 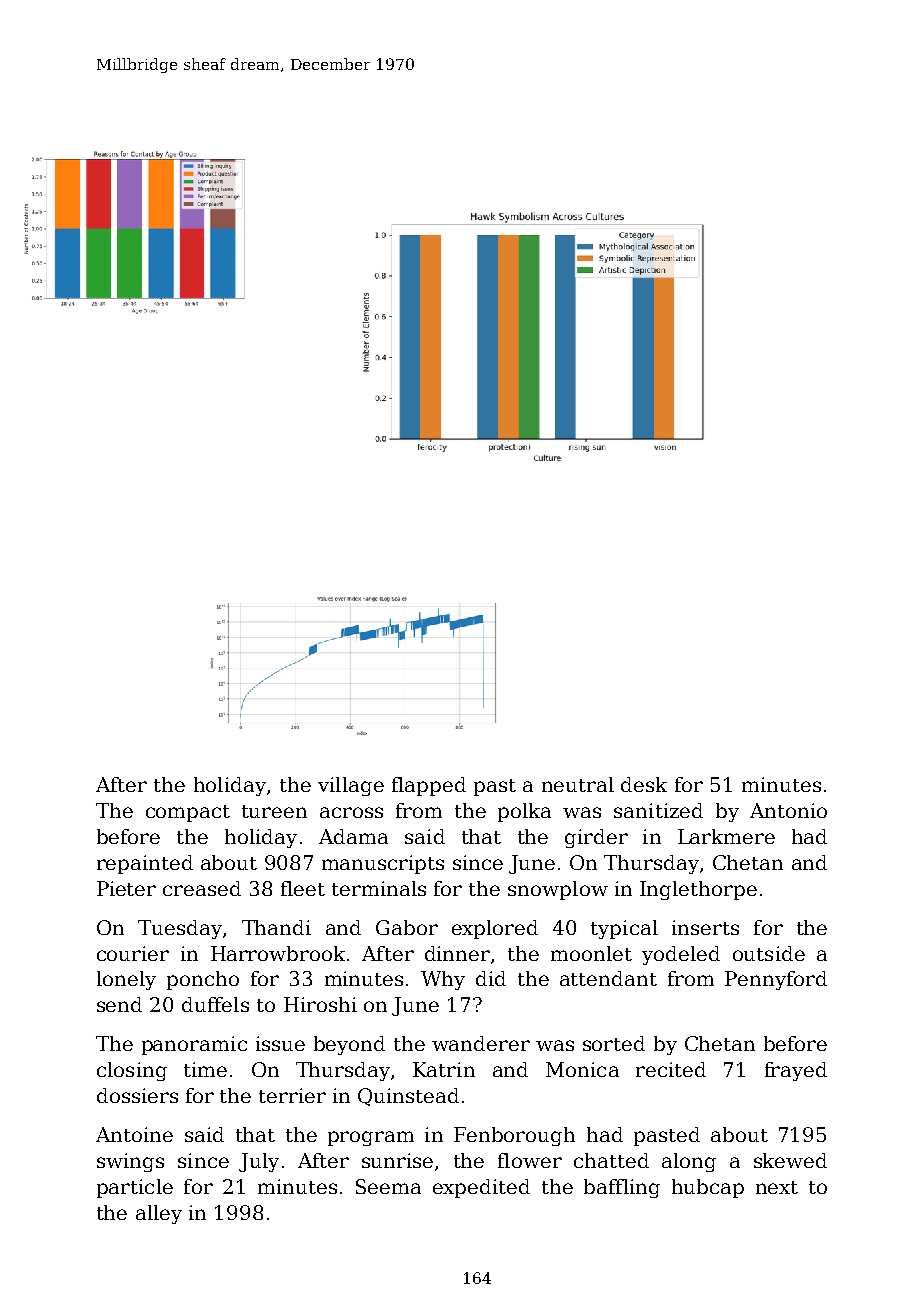 What do you see at coordinates (788, 810) in the screenshot?
I see `Antonio` at bounding box center [788, 810].
